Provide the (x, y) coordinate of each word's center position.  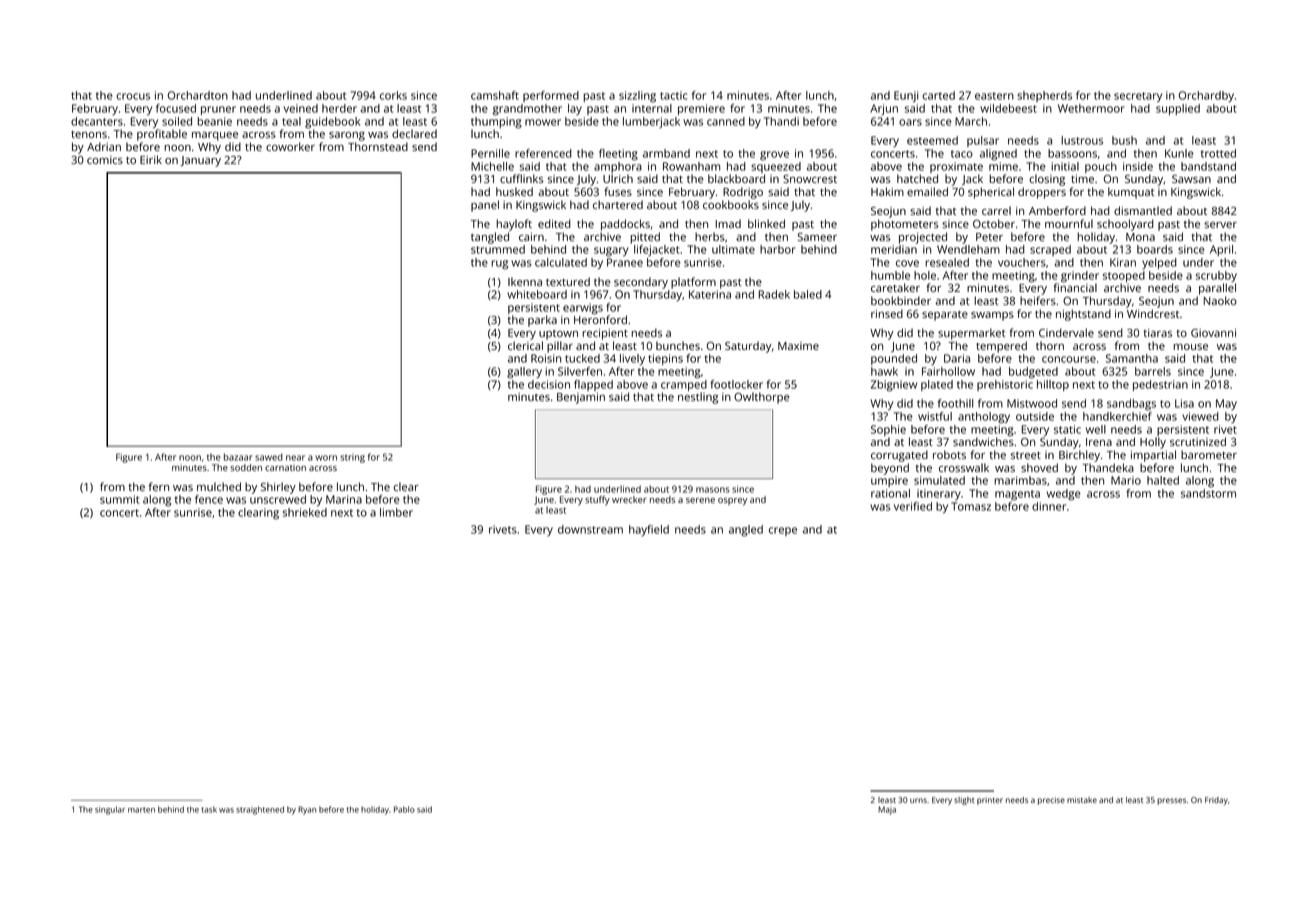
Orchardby (1206, 97)
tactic (673, 95)
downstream (590, 529)
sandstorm (1208, 493)
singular (110, 810)
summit (120, 499)
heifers (1038, 300)
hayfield (649, 531)
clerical (525, 345)
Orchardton (197, 95)
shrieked (305, 512)
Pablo (404, 809)
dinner (1049, 506)
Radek (774, 294)
